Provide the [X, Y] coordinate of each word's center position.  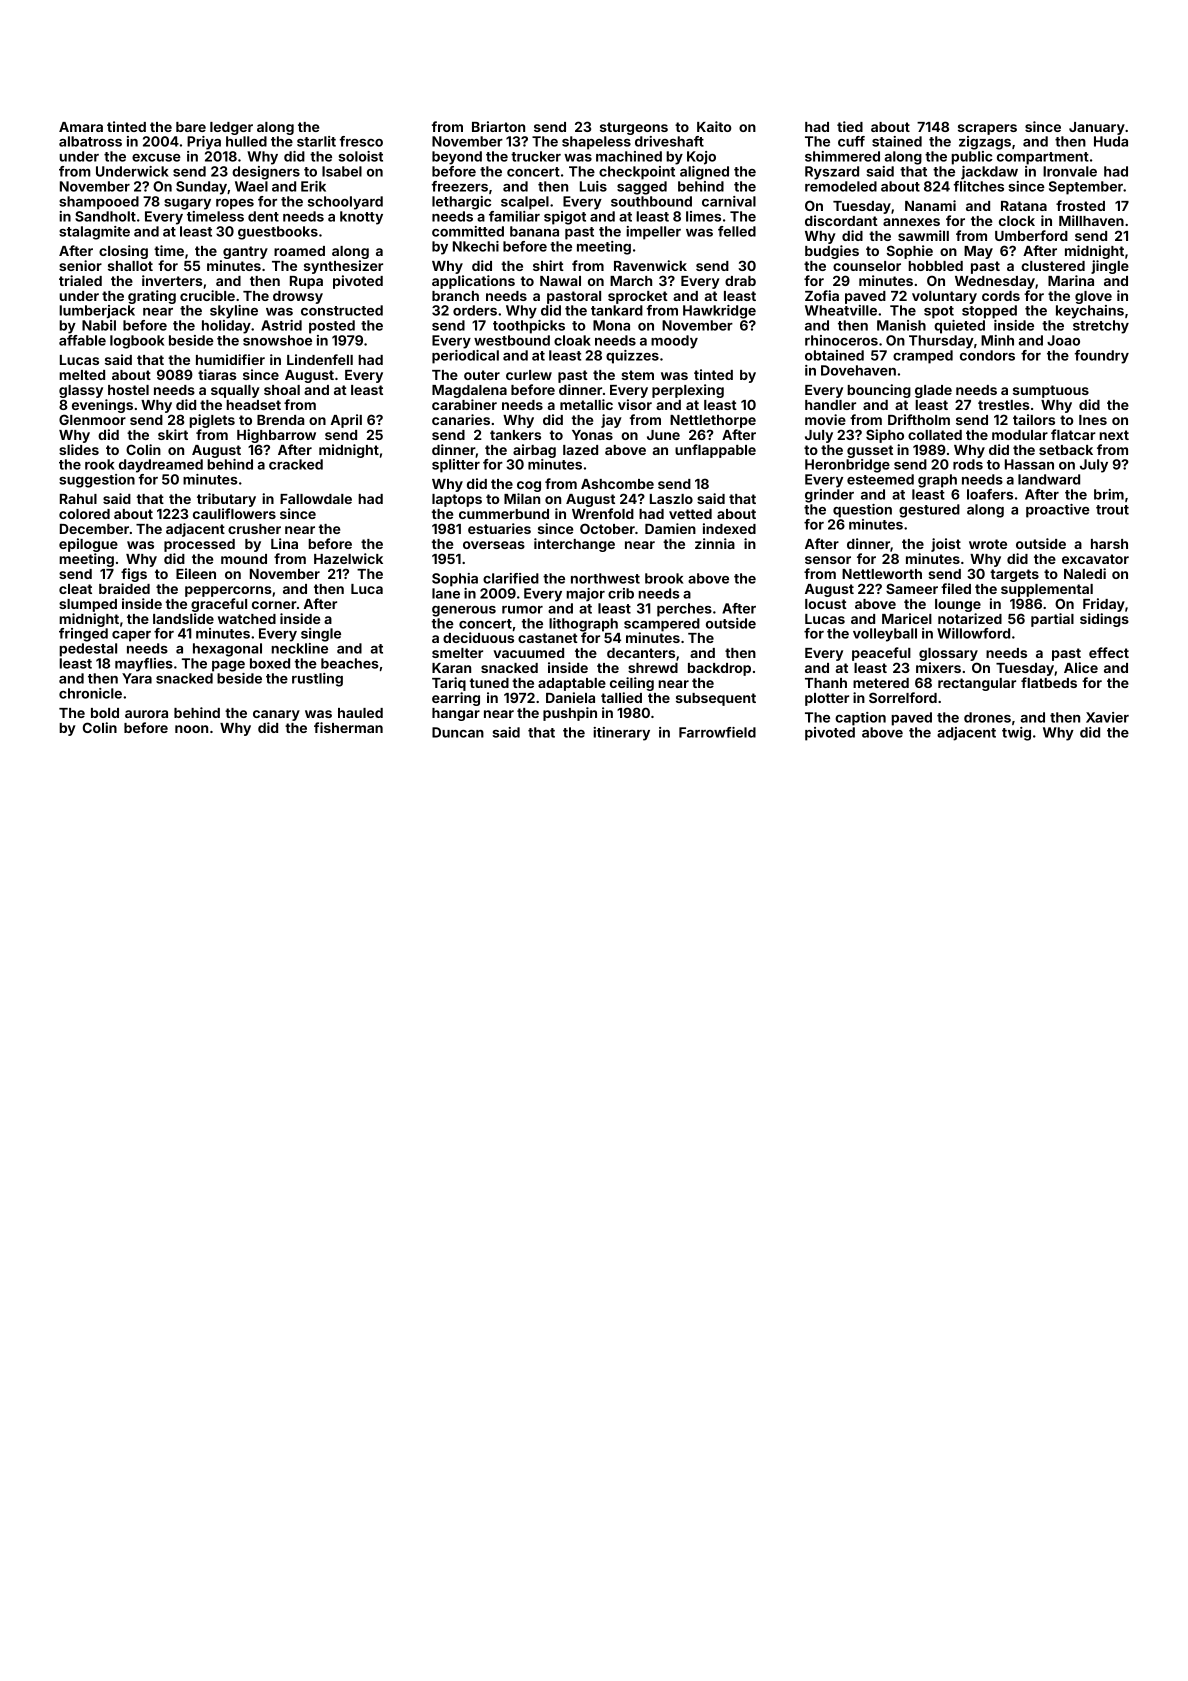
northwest [605, 578]
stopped [989, 312]
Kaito [714, 126]
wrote [988, 544]
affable [82, 340]
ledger [231, 128]
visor [635, 404]
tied [850, 126]
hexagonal [227, 650]
